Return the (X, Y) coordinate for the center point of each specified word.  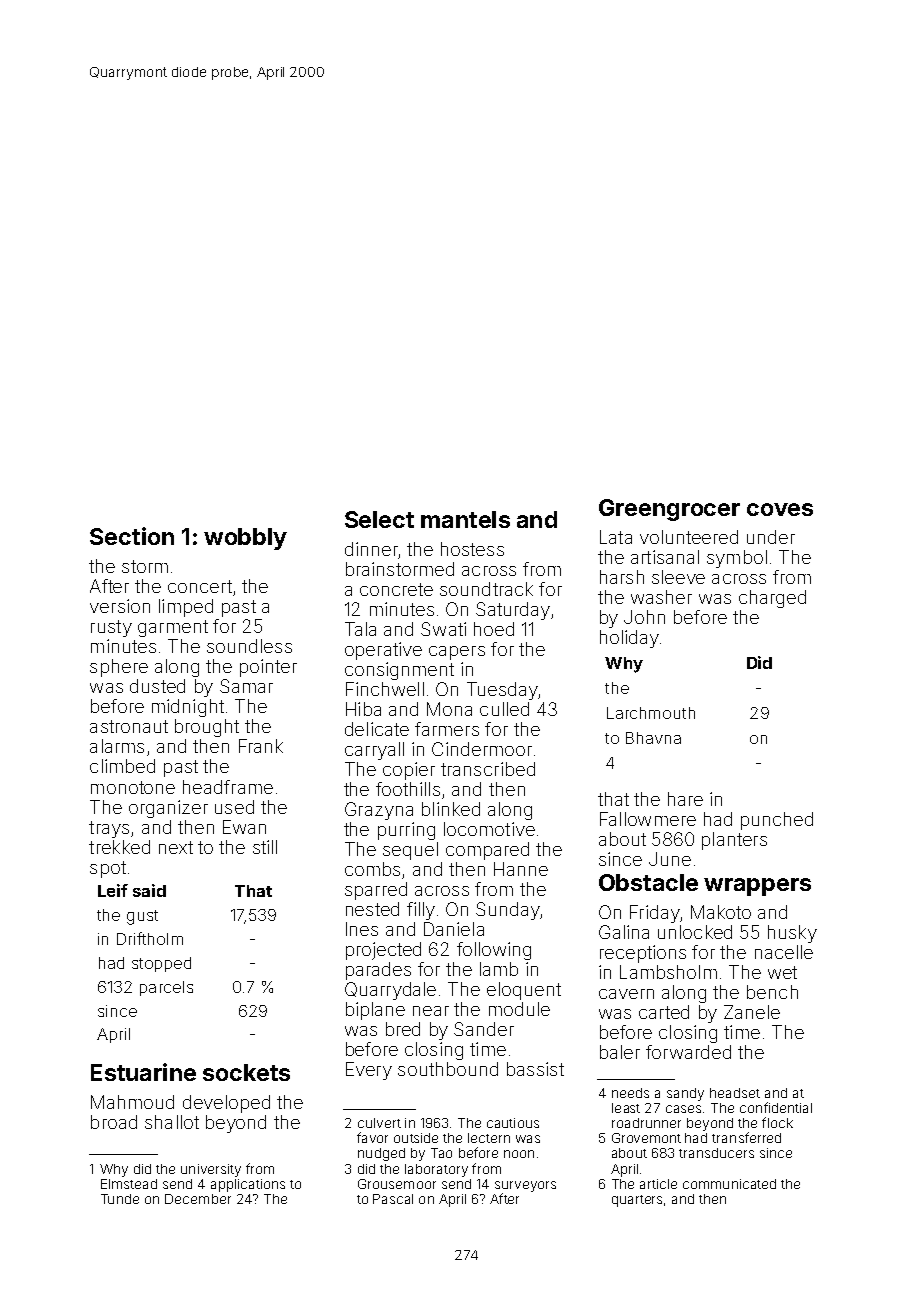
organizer (168, 809)
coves (780, 509)
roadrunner (646, 1123)
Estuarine (143, 1072)
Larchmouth (651, 713)
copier (409, 771)
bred (403, 1029)
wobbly (245, 539)
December (198, 1199)
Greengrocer (669, 510)
